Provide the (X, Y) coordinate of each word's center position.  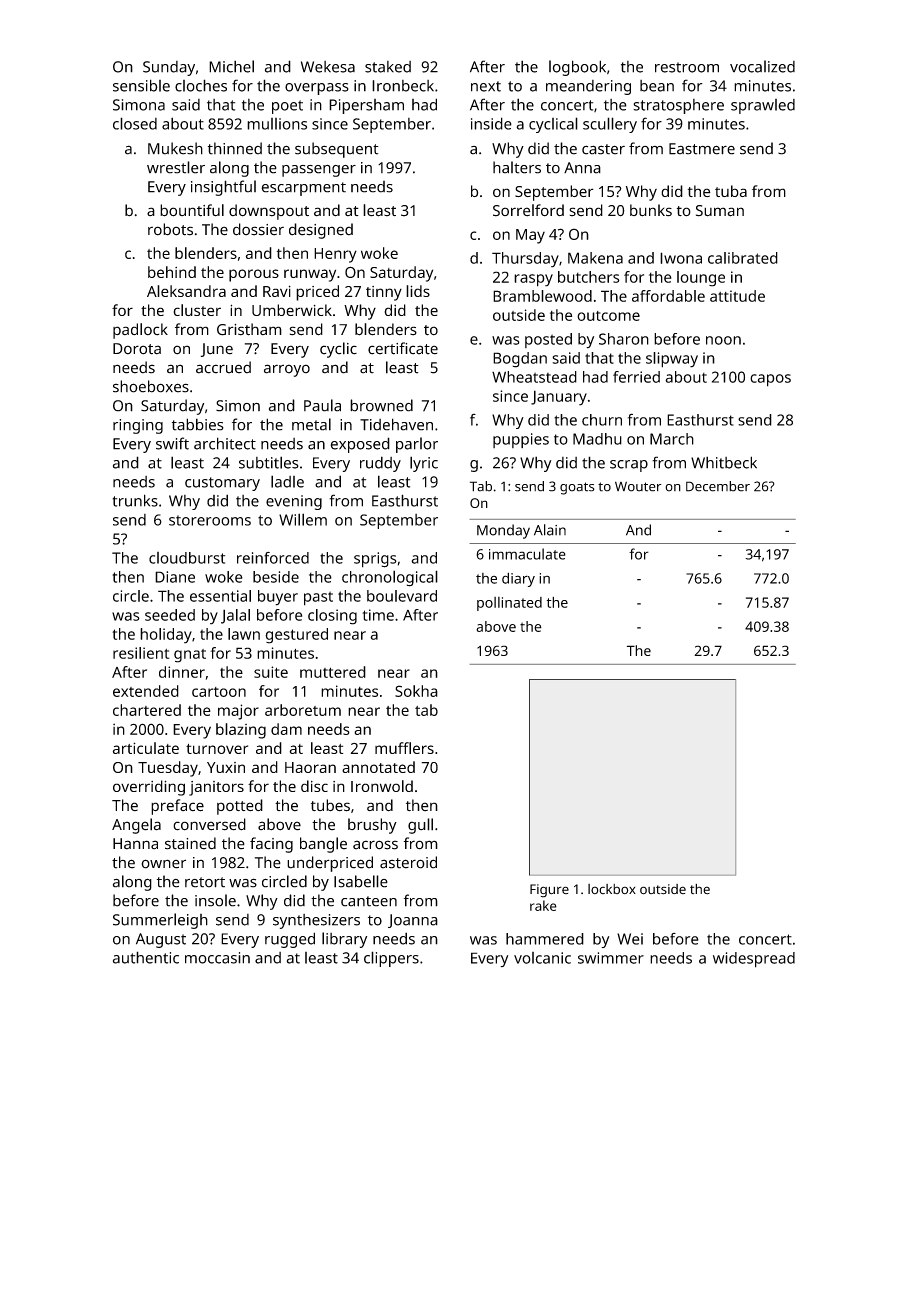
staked (388, 67)
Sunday (169, 68)
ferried (636, 377)
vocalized (762, 66)
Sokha (416, 691)
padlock (140, 331)
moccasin (217, 958)
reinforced (273, 558)
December (718, 486)
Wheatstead (534, 377)
